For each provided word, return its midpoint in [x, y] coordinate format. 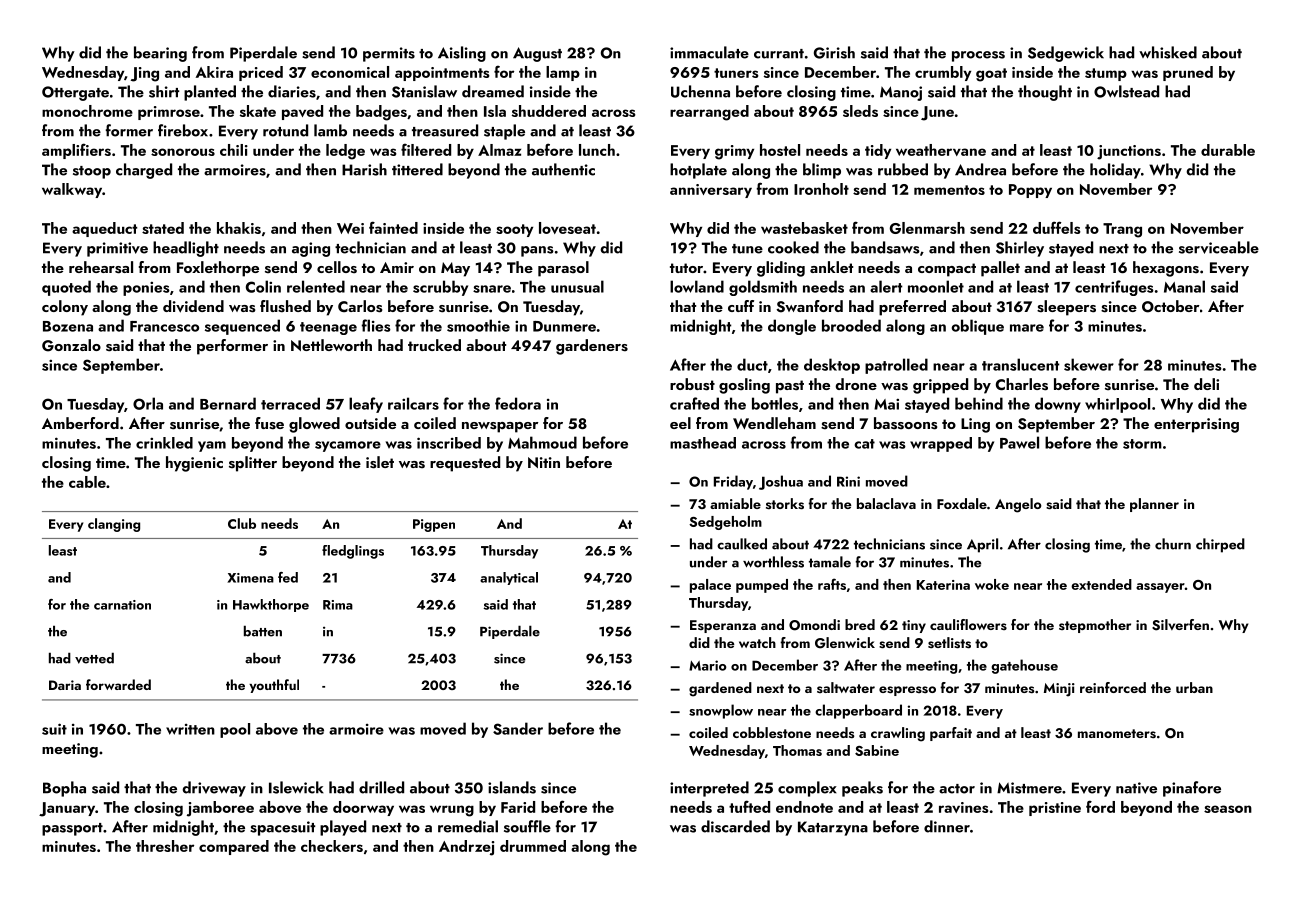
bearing [160, 54]
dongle [792, 327]
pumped [762, 586]
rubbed [903, 169]
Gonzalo [71, 345]
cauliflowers [968, 624]
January [67, 809]
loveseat [567, 228]
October [1170, 306]
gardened [720, 689]
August [537, 54]
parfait [951, 734]
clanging [114, 525]
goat [991, 75]
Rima [338, 605]
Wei [350, 228]
